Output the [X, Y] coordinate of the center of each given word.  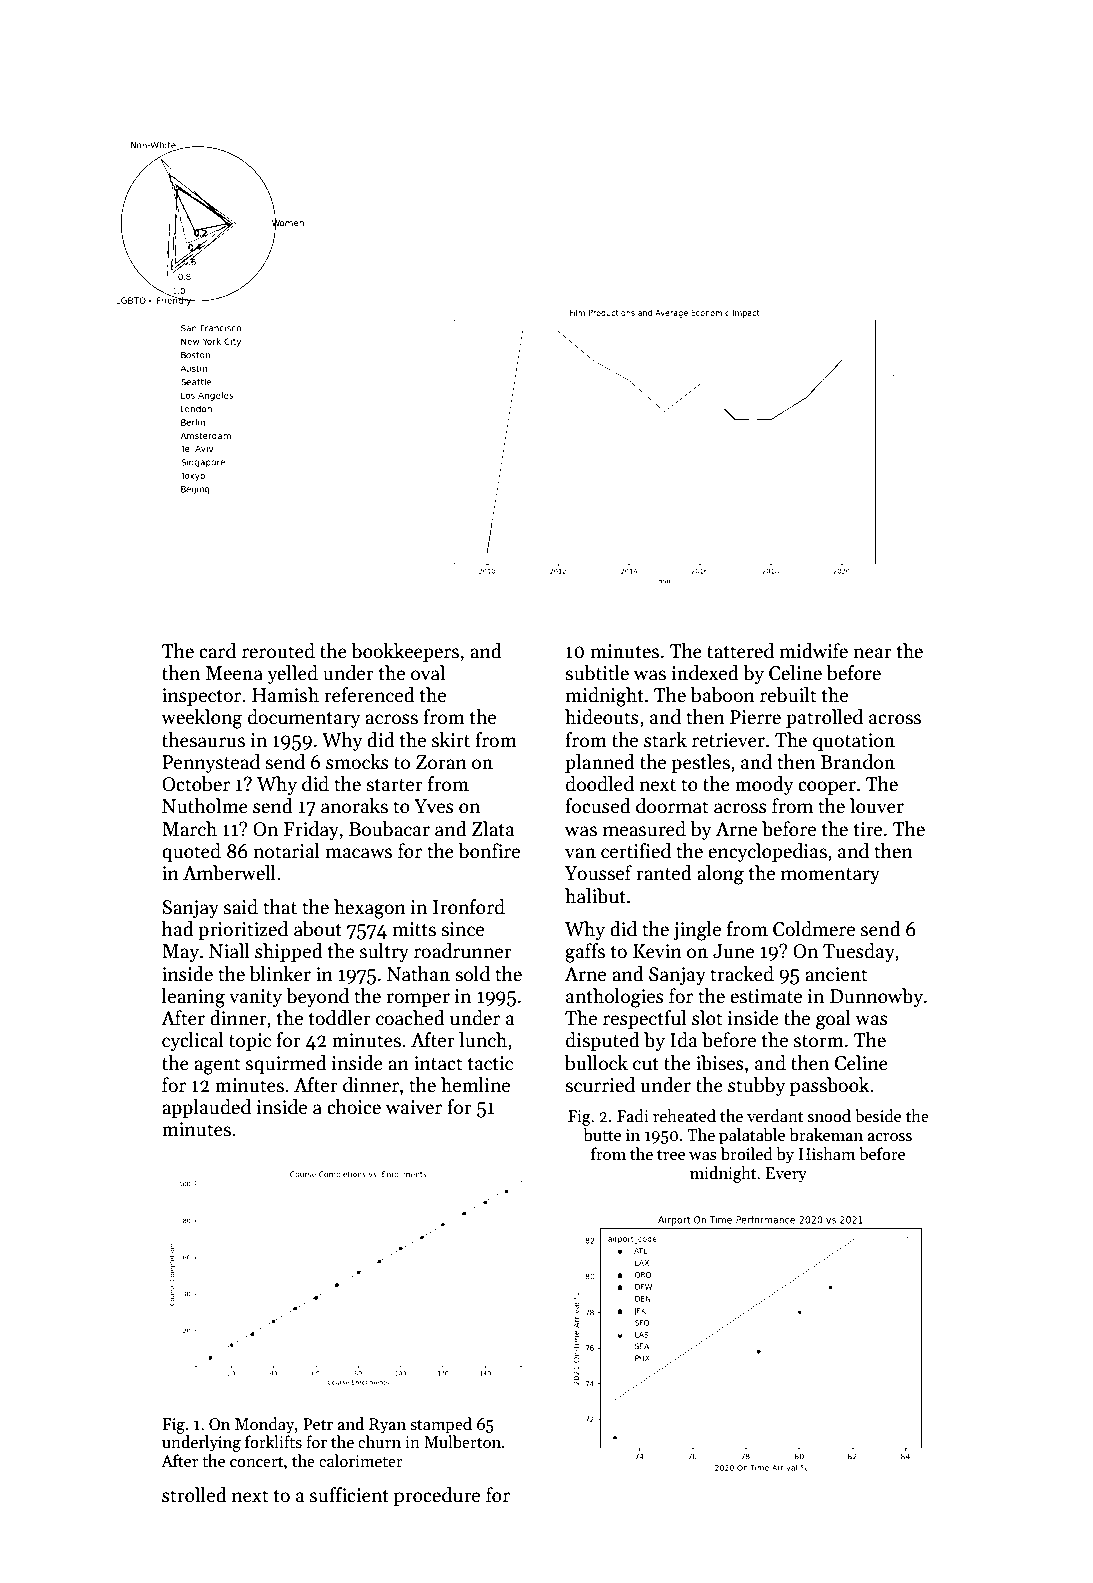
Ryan [387, 1426]
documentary [304, 718]
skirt [451, 740]
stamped [441, 1425]
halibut [595, 896]
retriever [728, 740]
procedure [437, 1496]
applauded [206, 1108]
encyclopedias [767, 852]
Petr [318, 1424]
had [178, 929]
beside [878, 1115]
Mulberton [462, 1441]
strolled [194, 1495]
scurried [600, 1085]
